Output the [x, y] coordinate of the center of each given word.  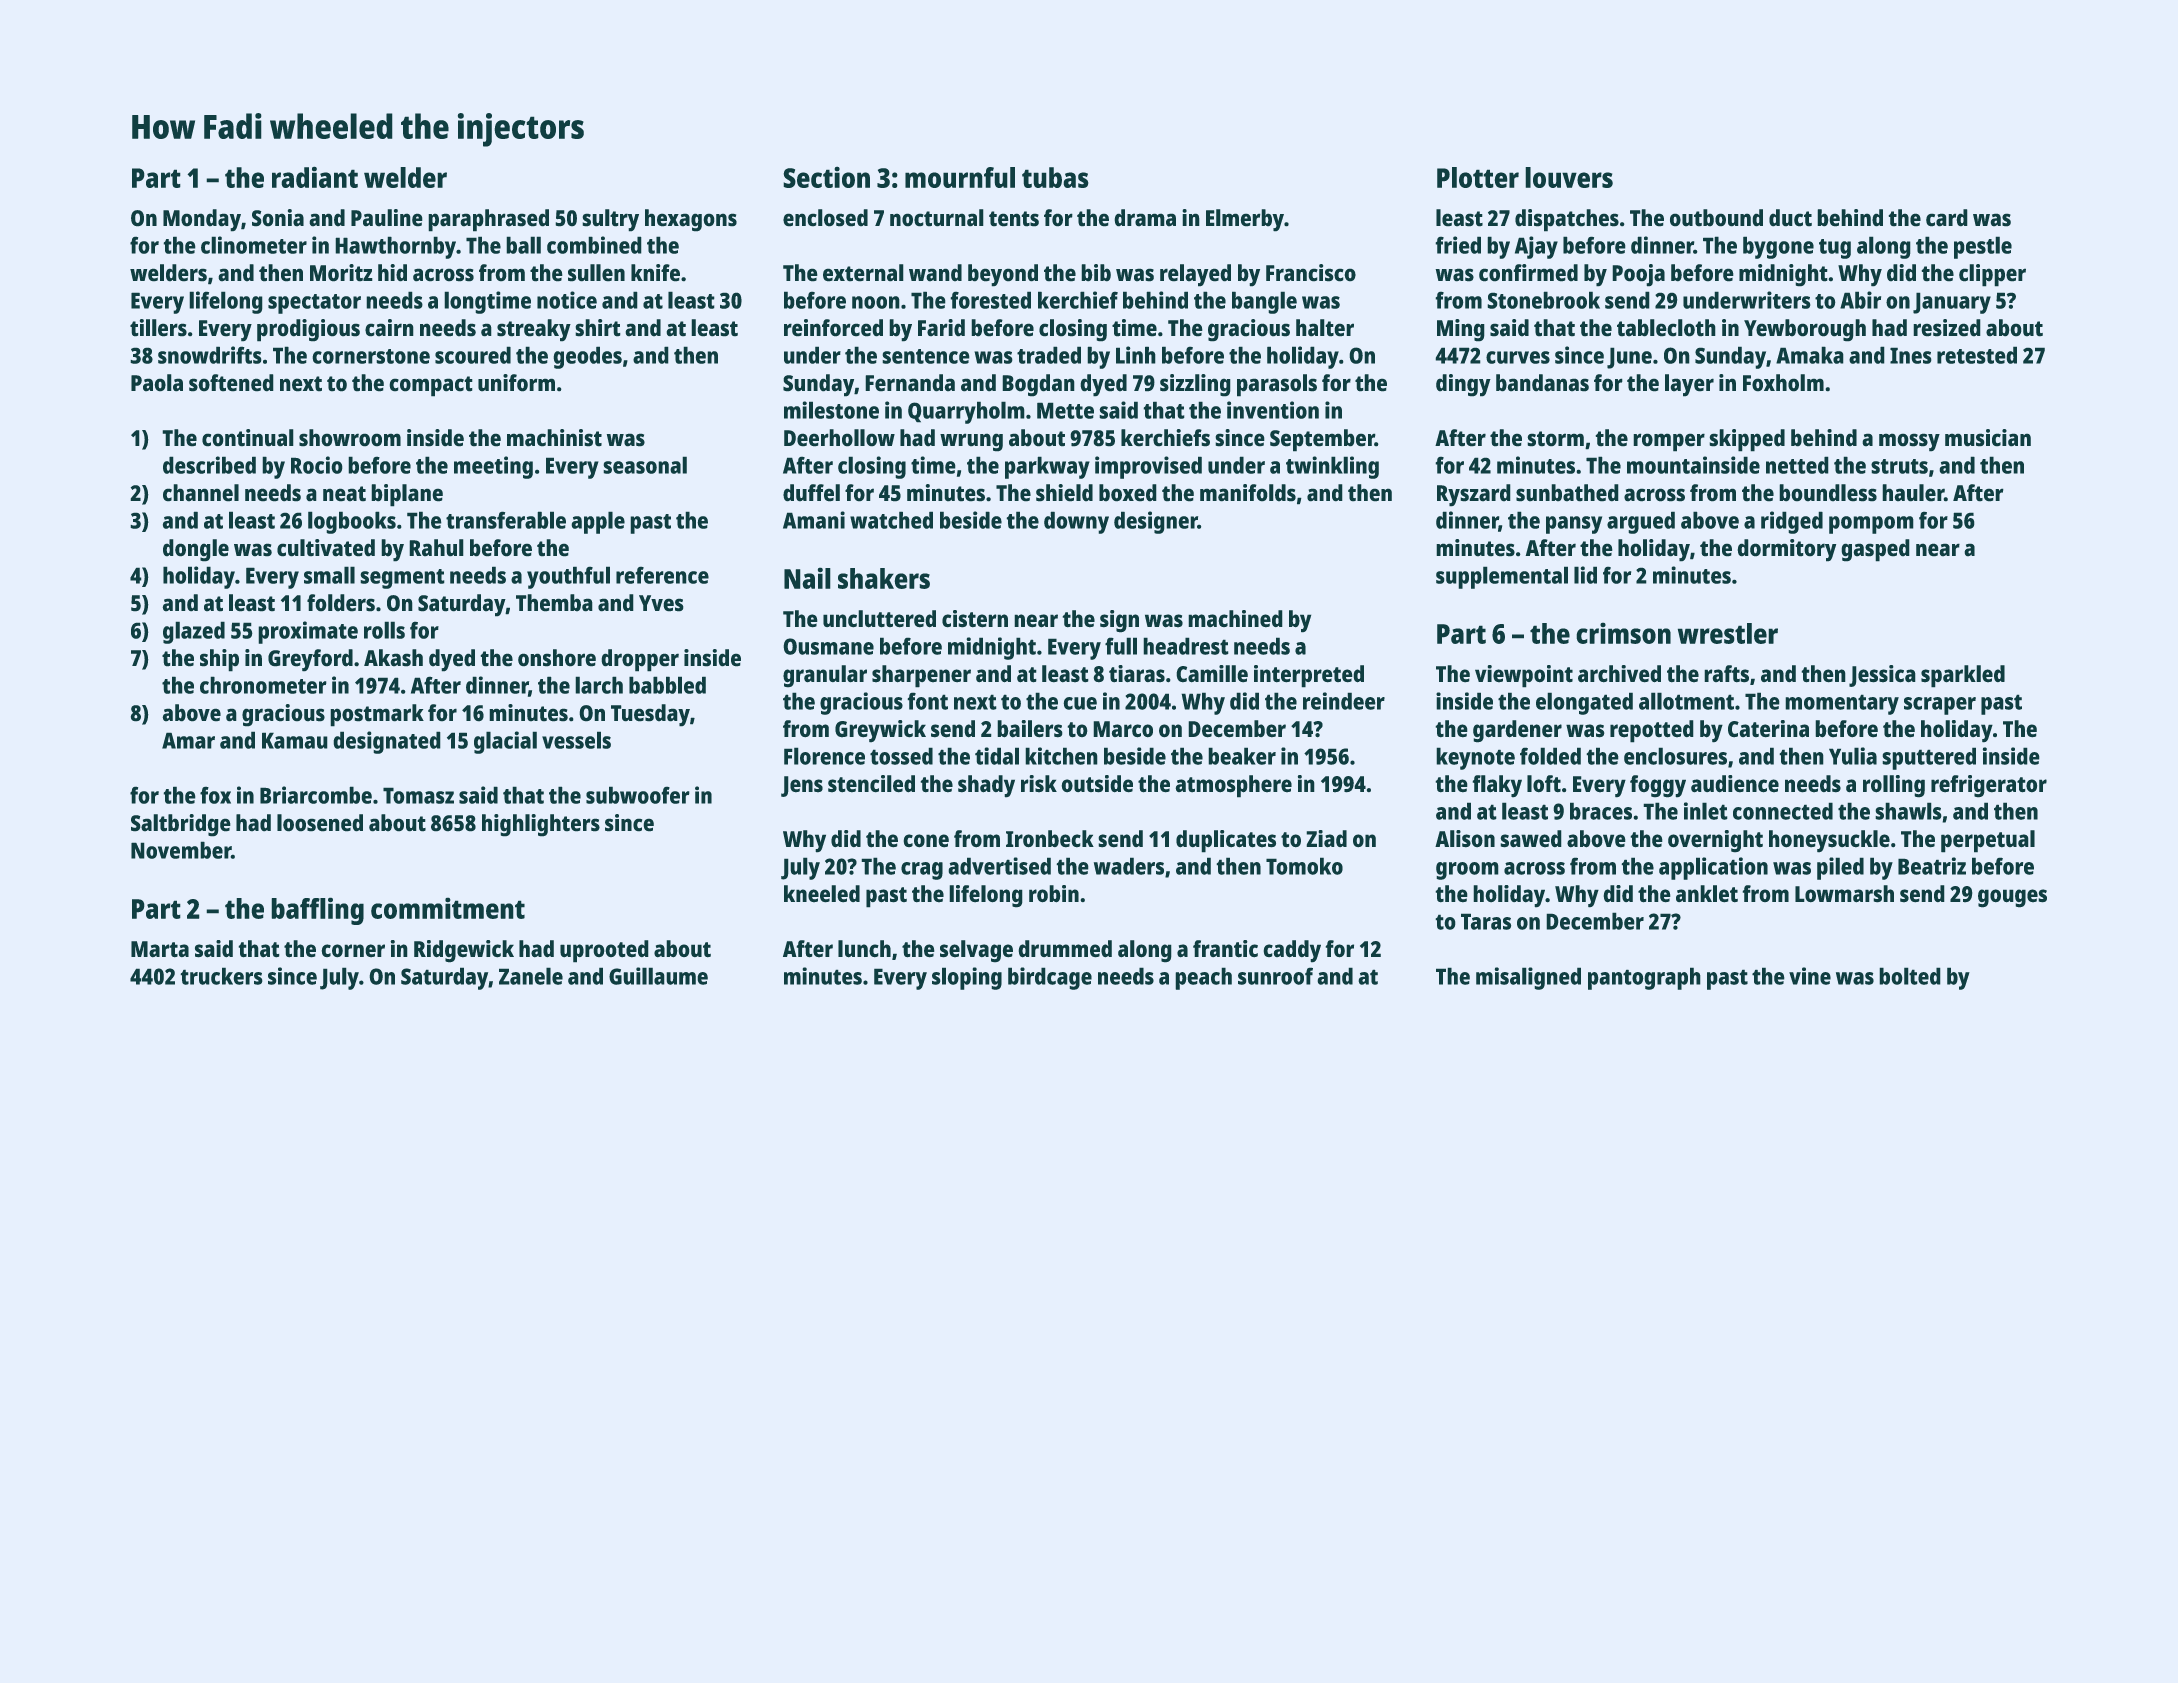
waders [1129, 866]
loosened [320, 823]
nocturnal [937, 218]
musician [1988, 438]
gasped [1875, 550]
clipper [1992, 275]
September [1322, 440]
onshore [557, 658]
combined [594, 245]
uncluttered [879, 619]
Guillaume [658, 976]
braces [1601, 811]
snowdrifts [210, 355]
